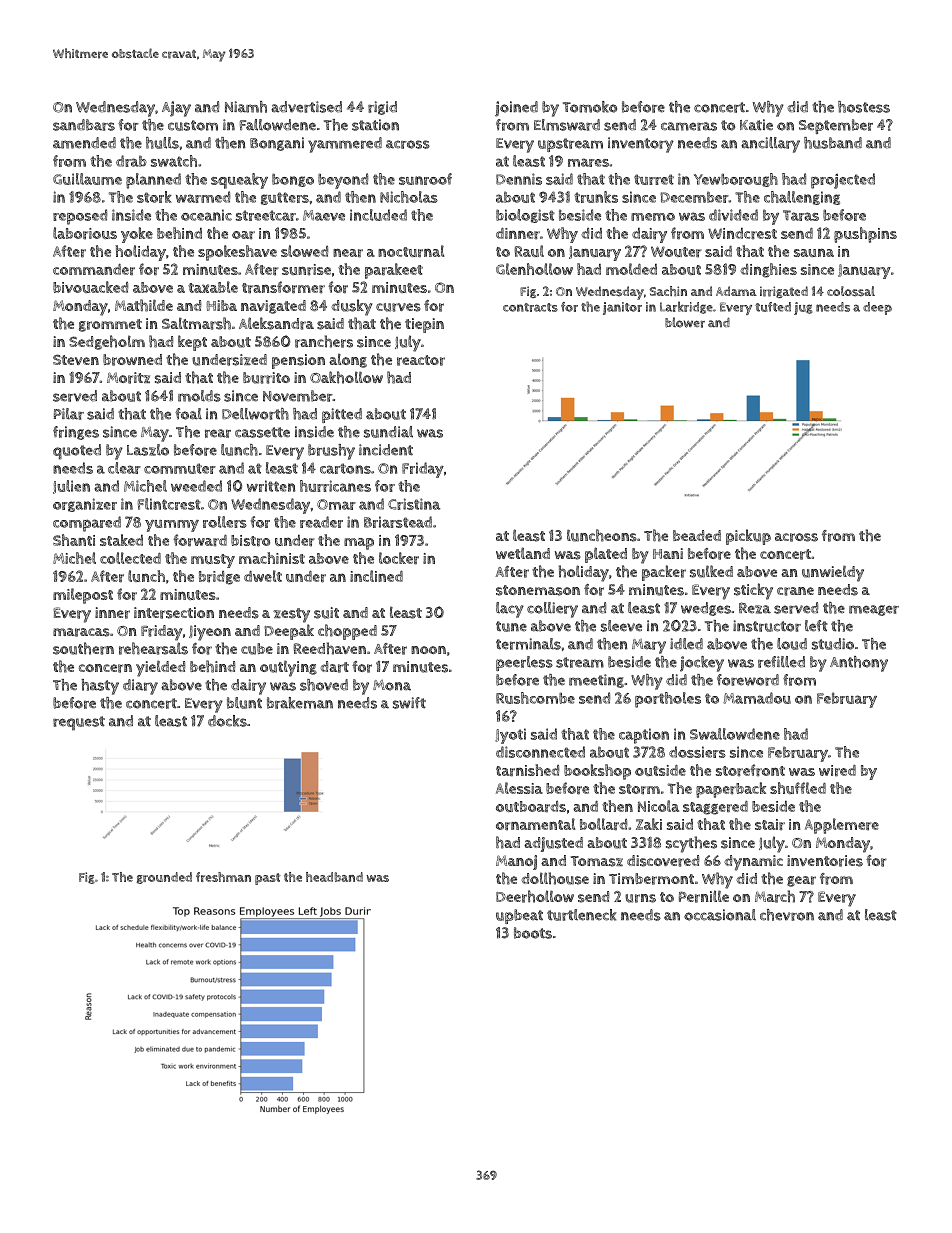 The image size is (952, 1233). What do you see at coordinates (266, 215) in the page?
I see `streetcar` at bounding box center [266, 215].
